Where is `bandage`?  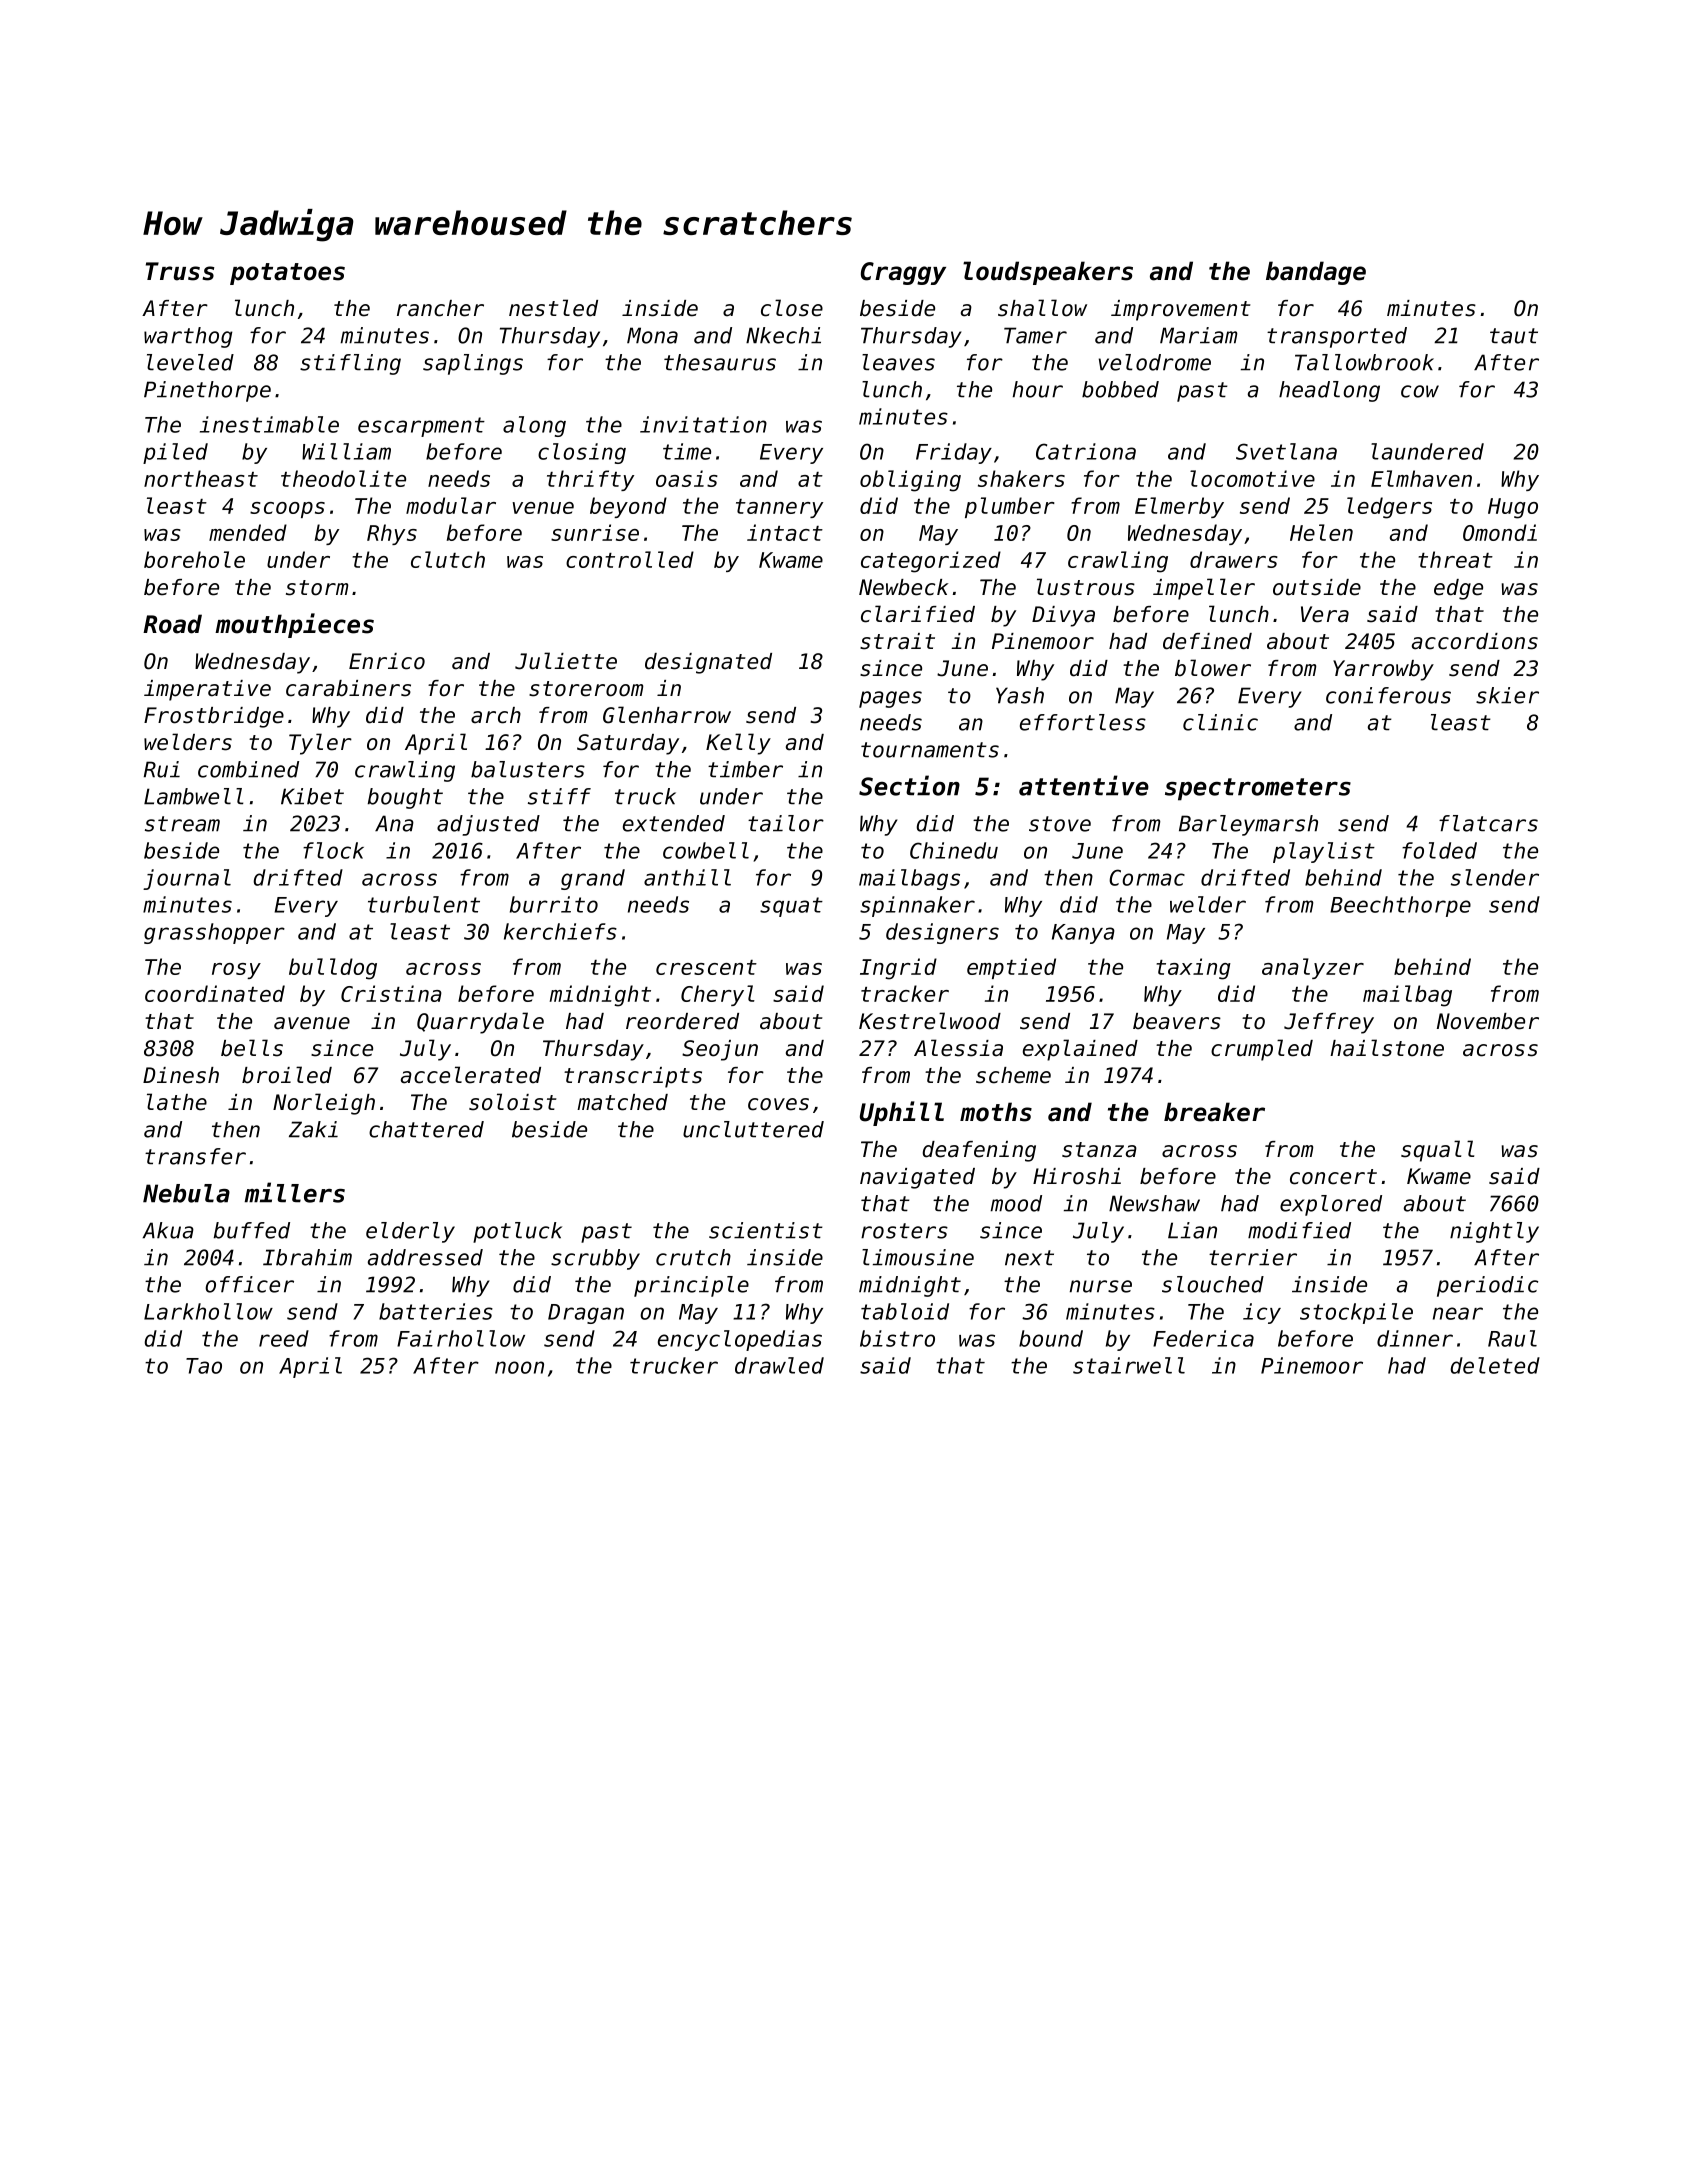 bandage is located at coordinates (1316, 273).
